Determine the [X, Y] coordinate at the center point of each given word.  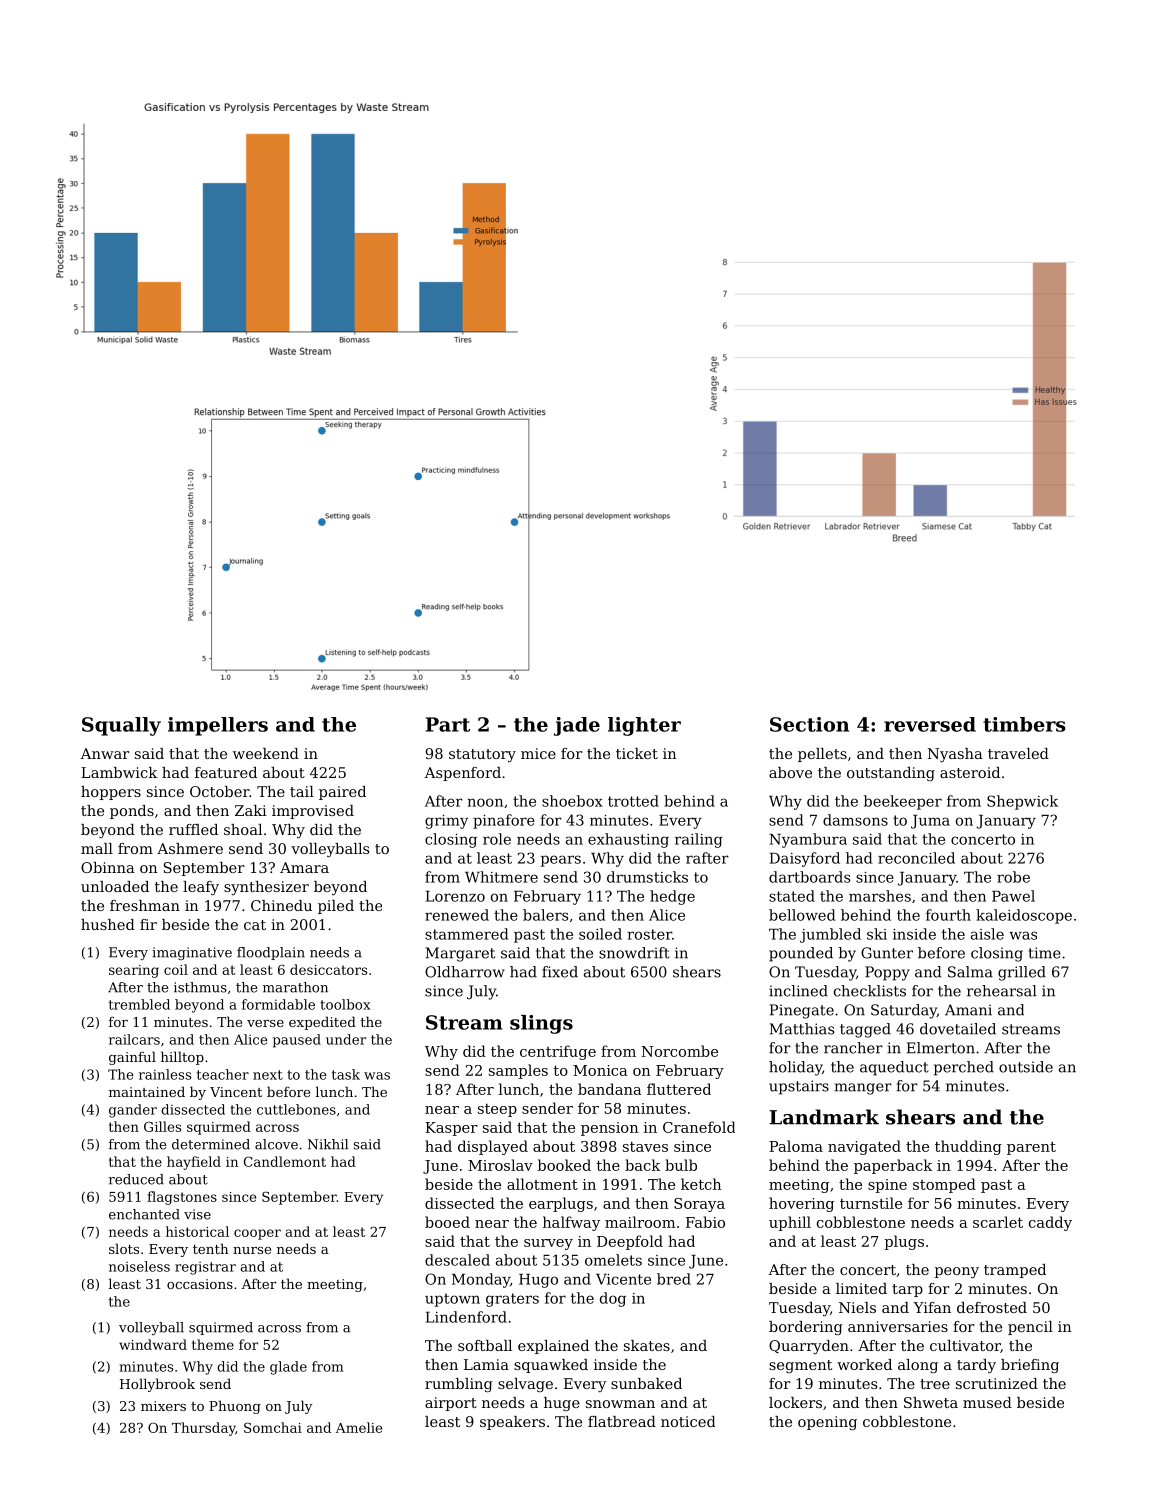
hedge [672, 897]
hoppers [111, 793]
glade [288, 1368]
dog [613, 1299]
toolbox [345, 1004]
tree [935, 1384]
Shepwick [1022, 802]
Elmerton [941, 1048]
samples [518, 1071]
